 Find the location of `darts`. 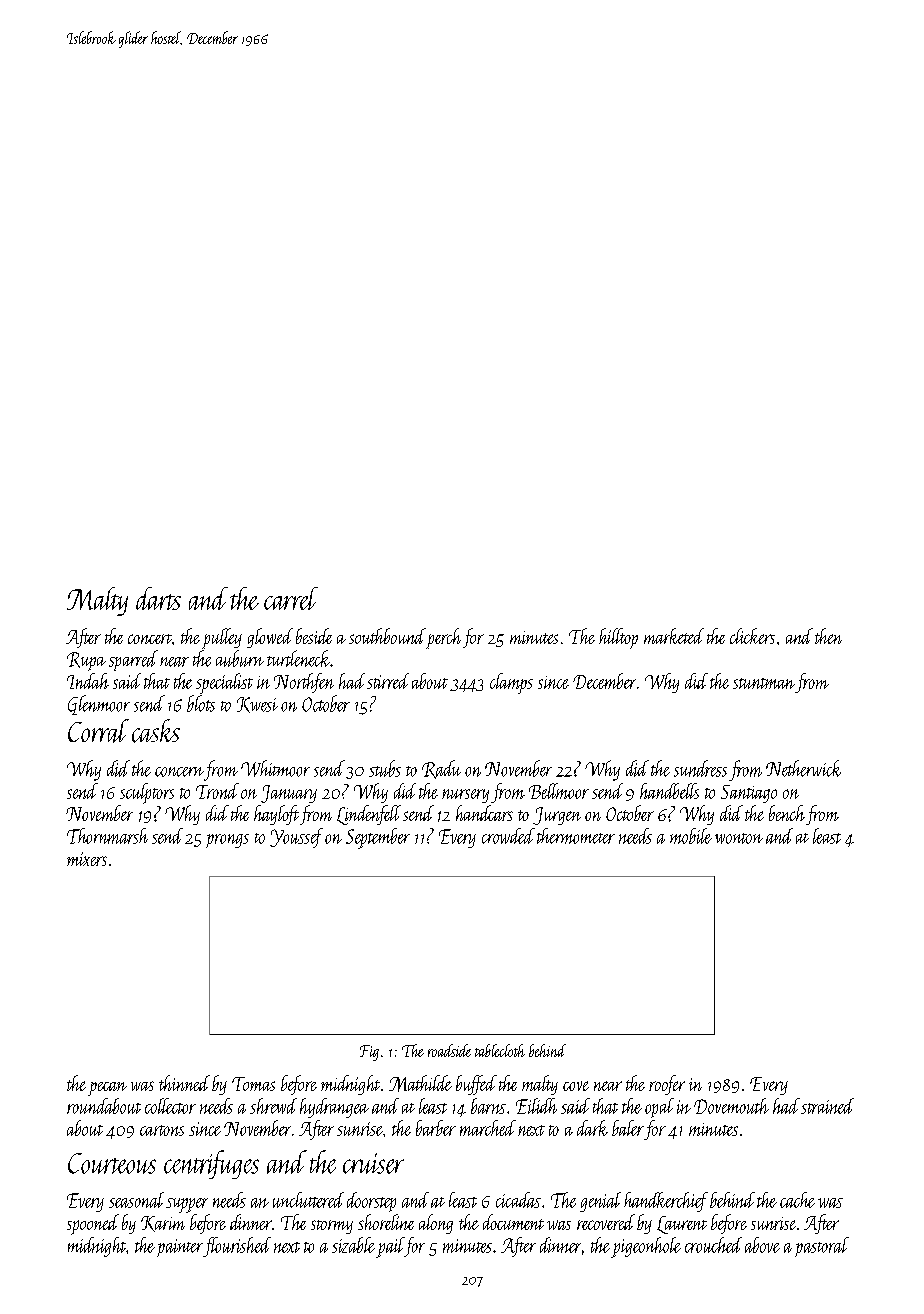

darts is located at coordinates (158, 598).
